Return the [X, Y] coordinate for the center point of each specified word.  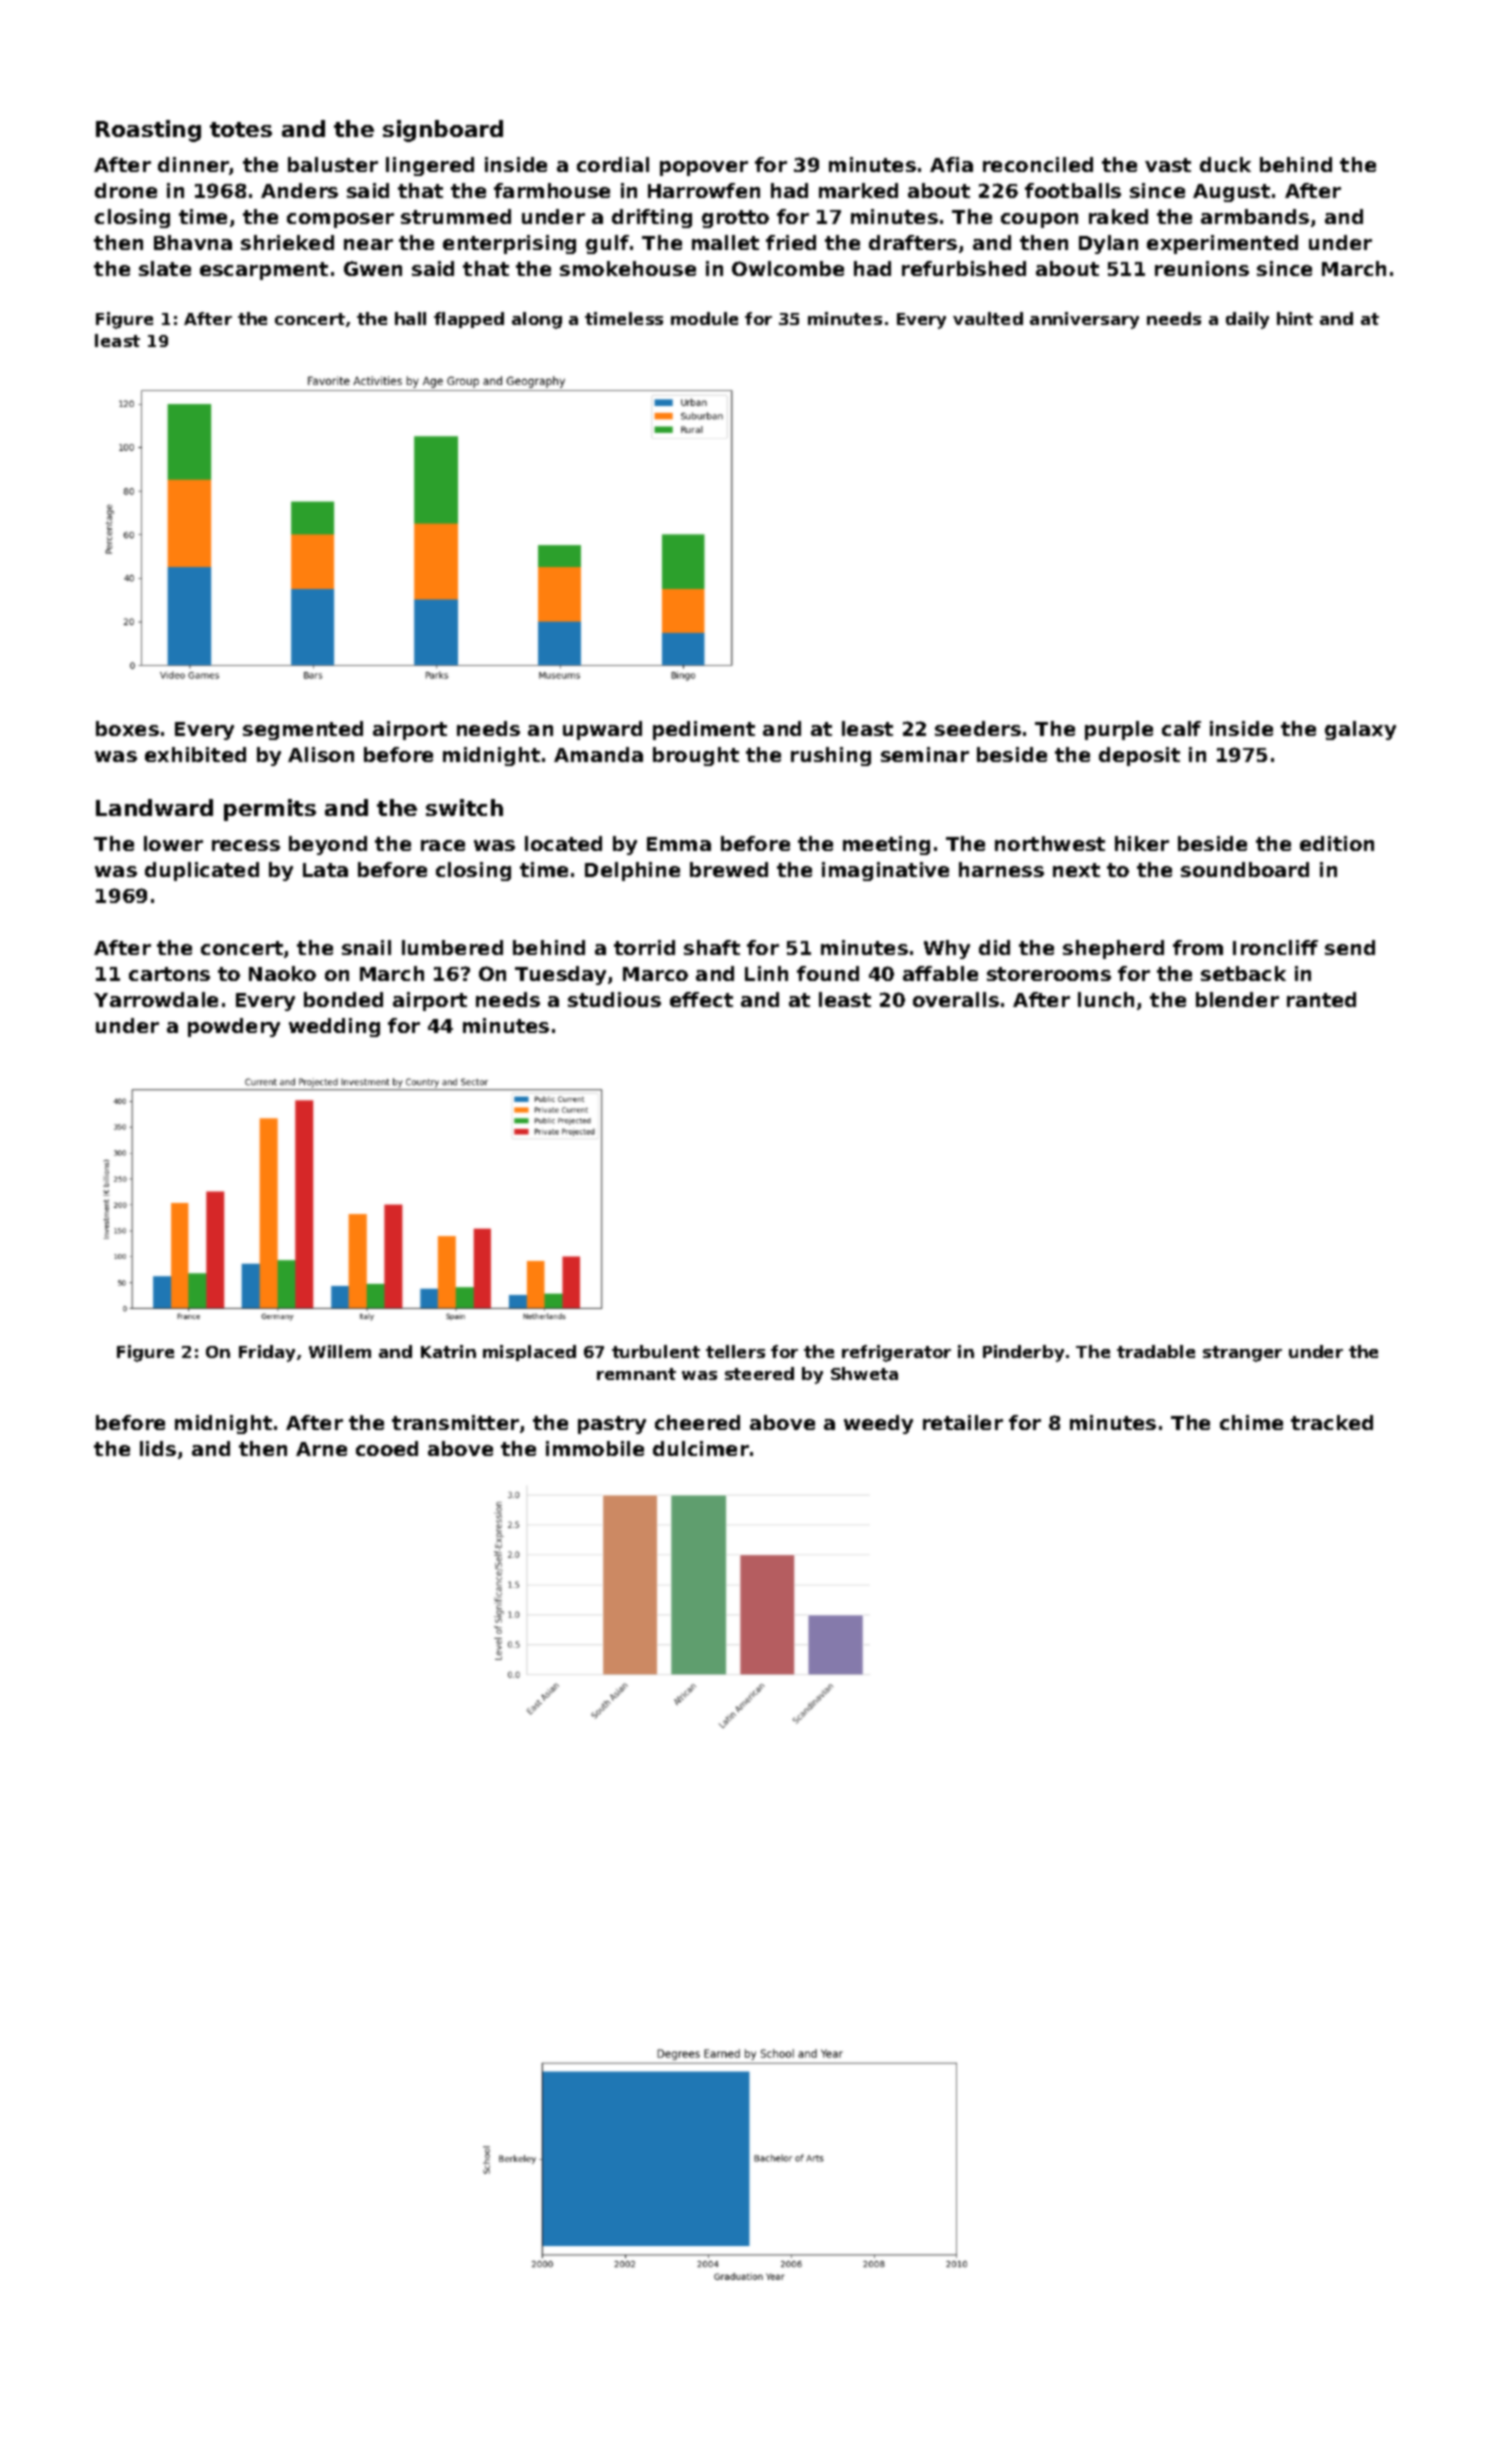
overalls [956, 999]
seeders [978, 728]
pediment [704, 730]
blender [1237, 999]
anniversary [1084, 320]
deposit [1139, 756]
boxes [127, 728]
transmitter [455, 1422]
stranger [1242, 1354]
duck [1225, 164]
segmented [303, 730]
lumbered [452, 947]
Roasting [148, 131]
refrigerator [896, 1353]
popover [704, 168]
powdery [234, 1027]
